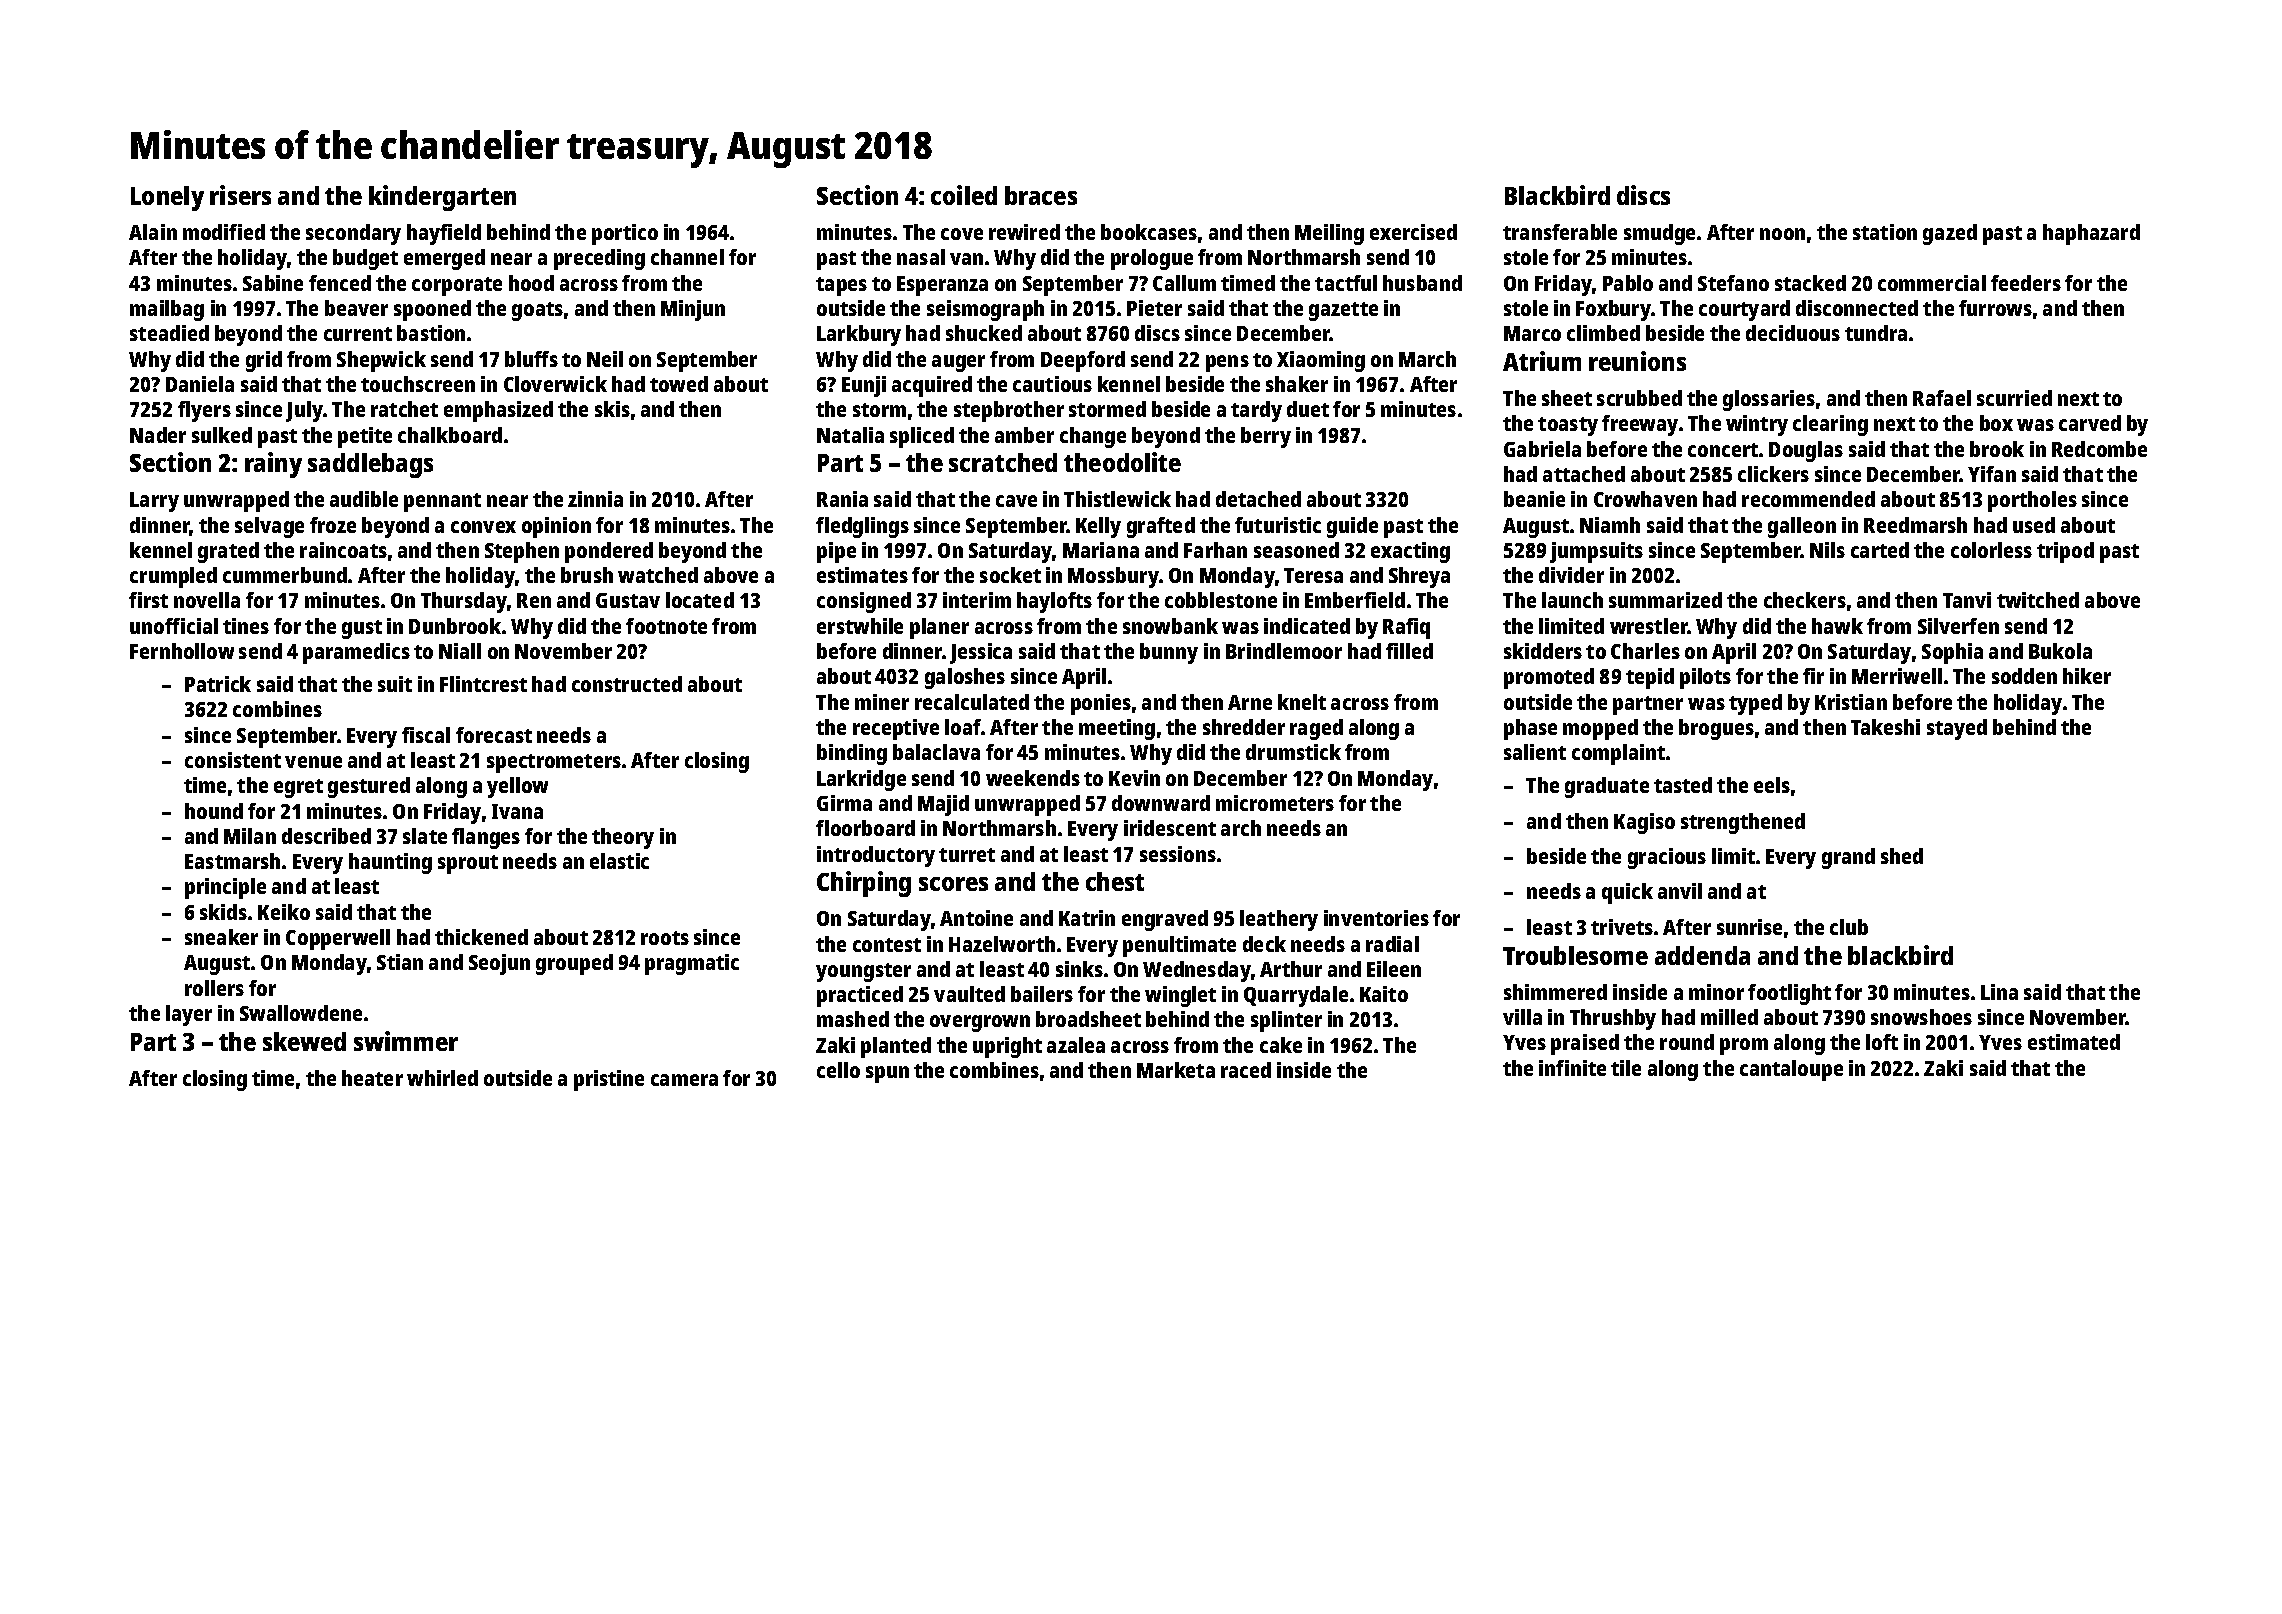 The height and width of the page is (1614, 2282). What do you see at coordinates (2087, 676) in the page?
I see `hiker` at bounding box center [2087, 676].
